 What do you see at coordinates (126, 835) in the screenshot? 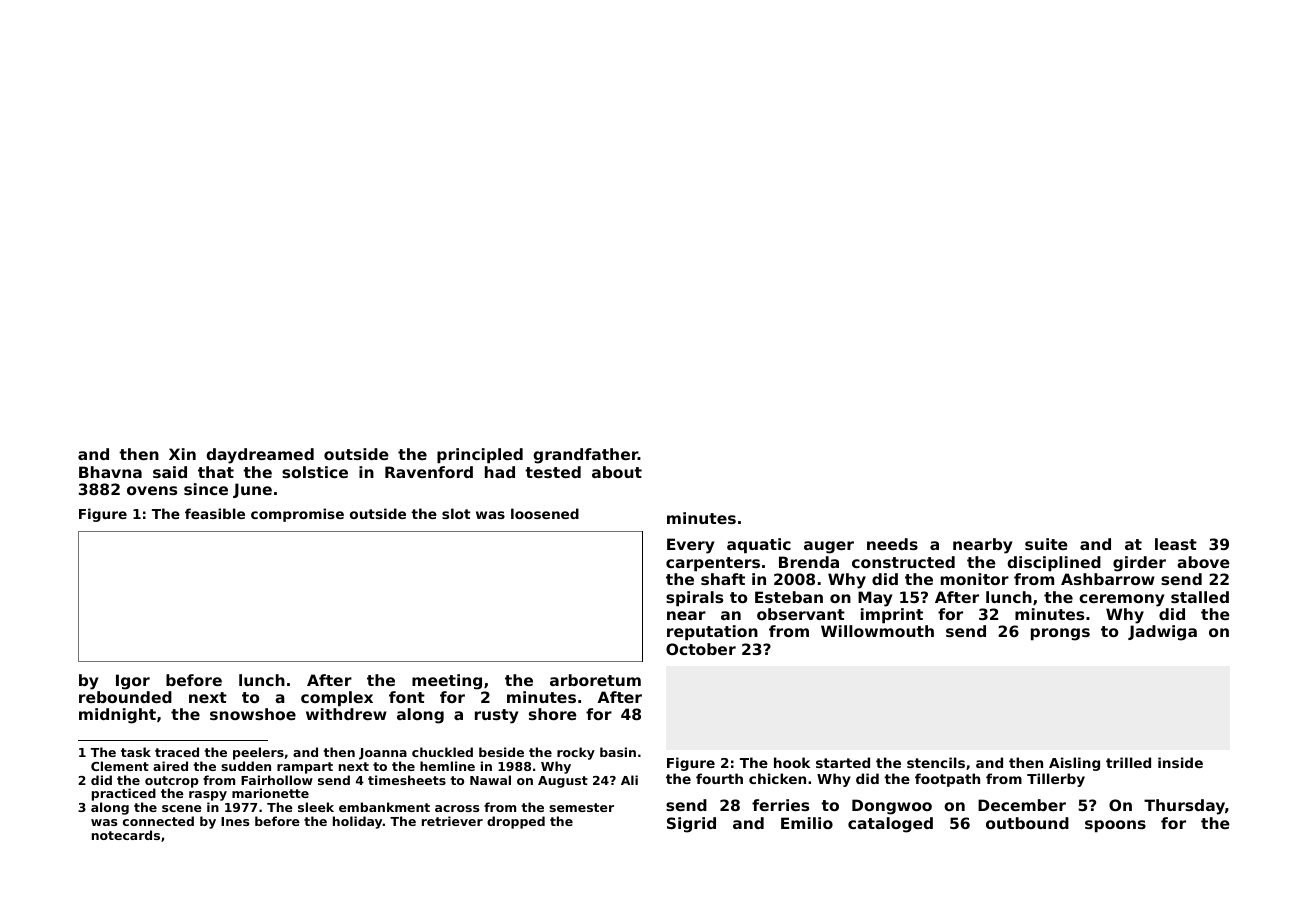
I see `notecards` at bounding box center [126, 835].
